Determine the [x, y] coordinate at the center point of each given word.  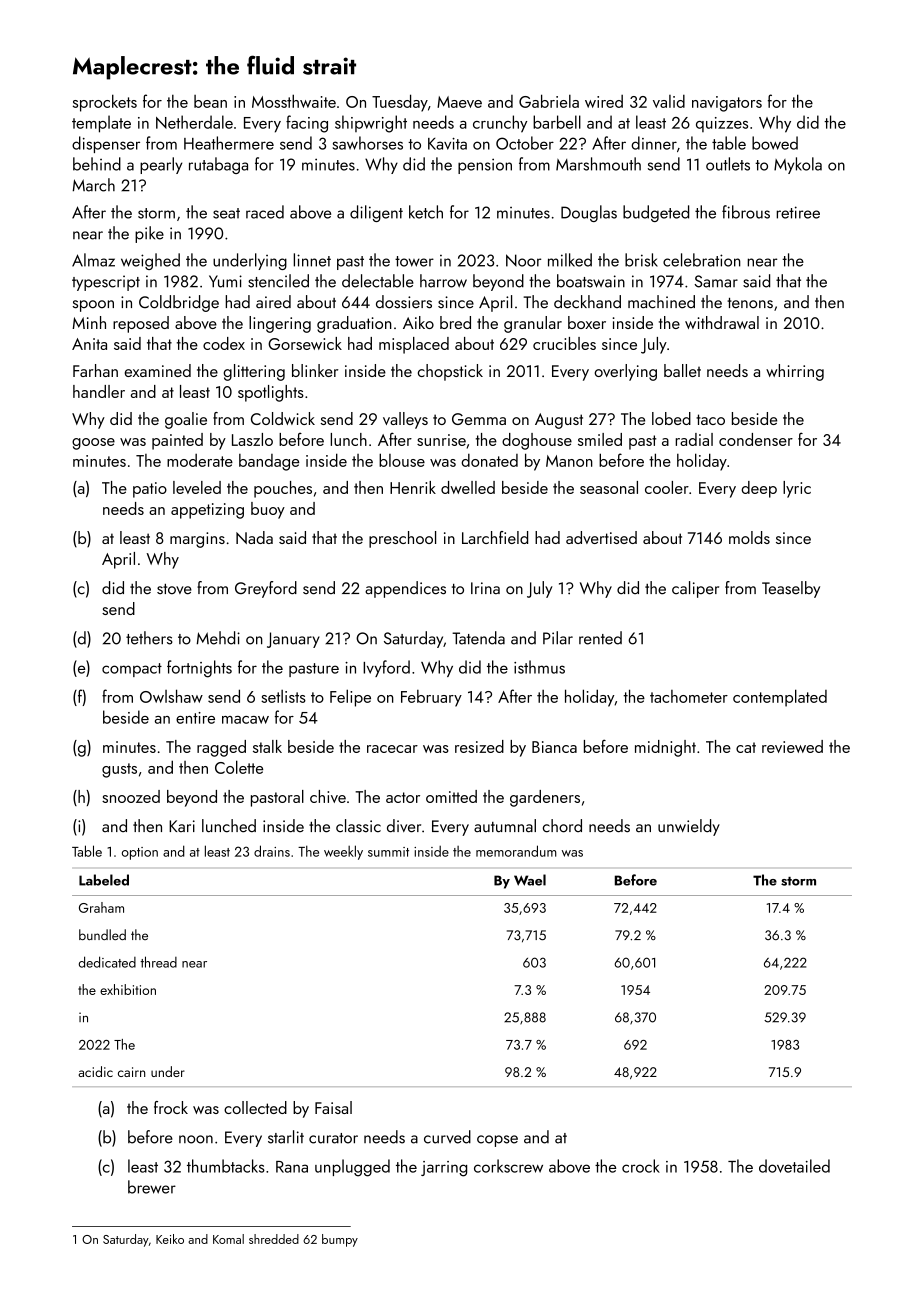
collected [255, 1107]
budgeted [656, 213]
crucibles [564, 343]
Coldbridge [179, 303]
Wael [530, 880]
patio [150, 490]
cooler [667, 487]
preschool [402, 539]
